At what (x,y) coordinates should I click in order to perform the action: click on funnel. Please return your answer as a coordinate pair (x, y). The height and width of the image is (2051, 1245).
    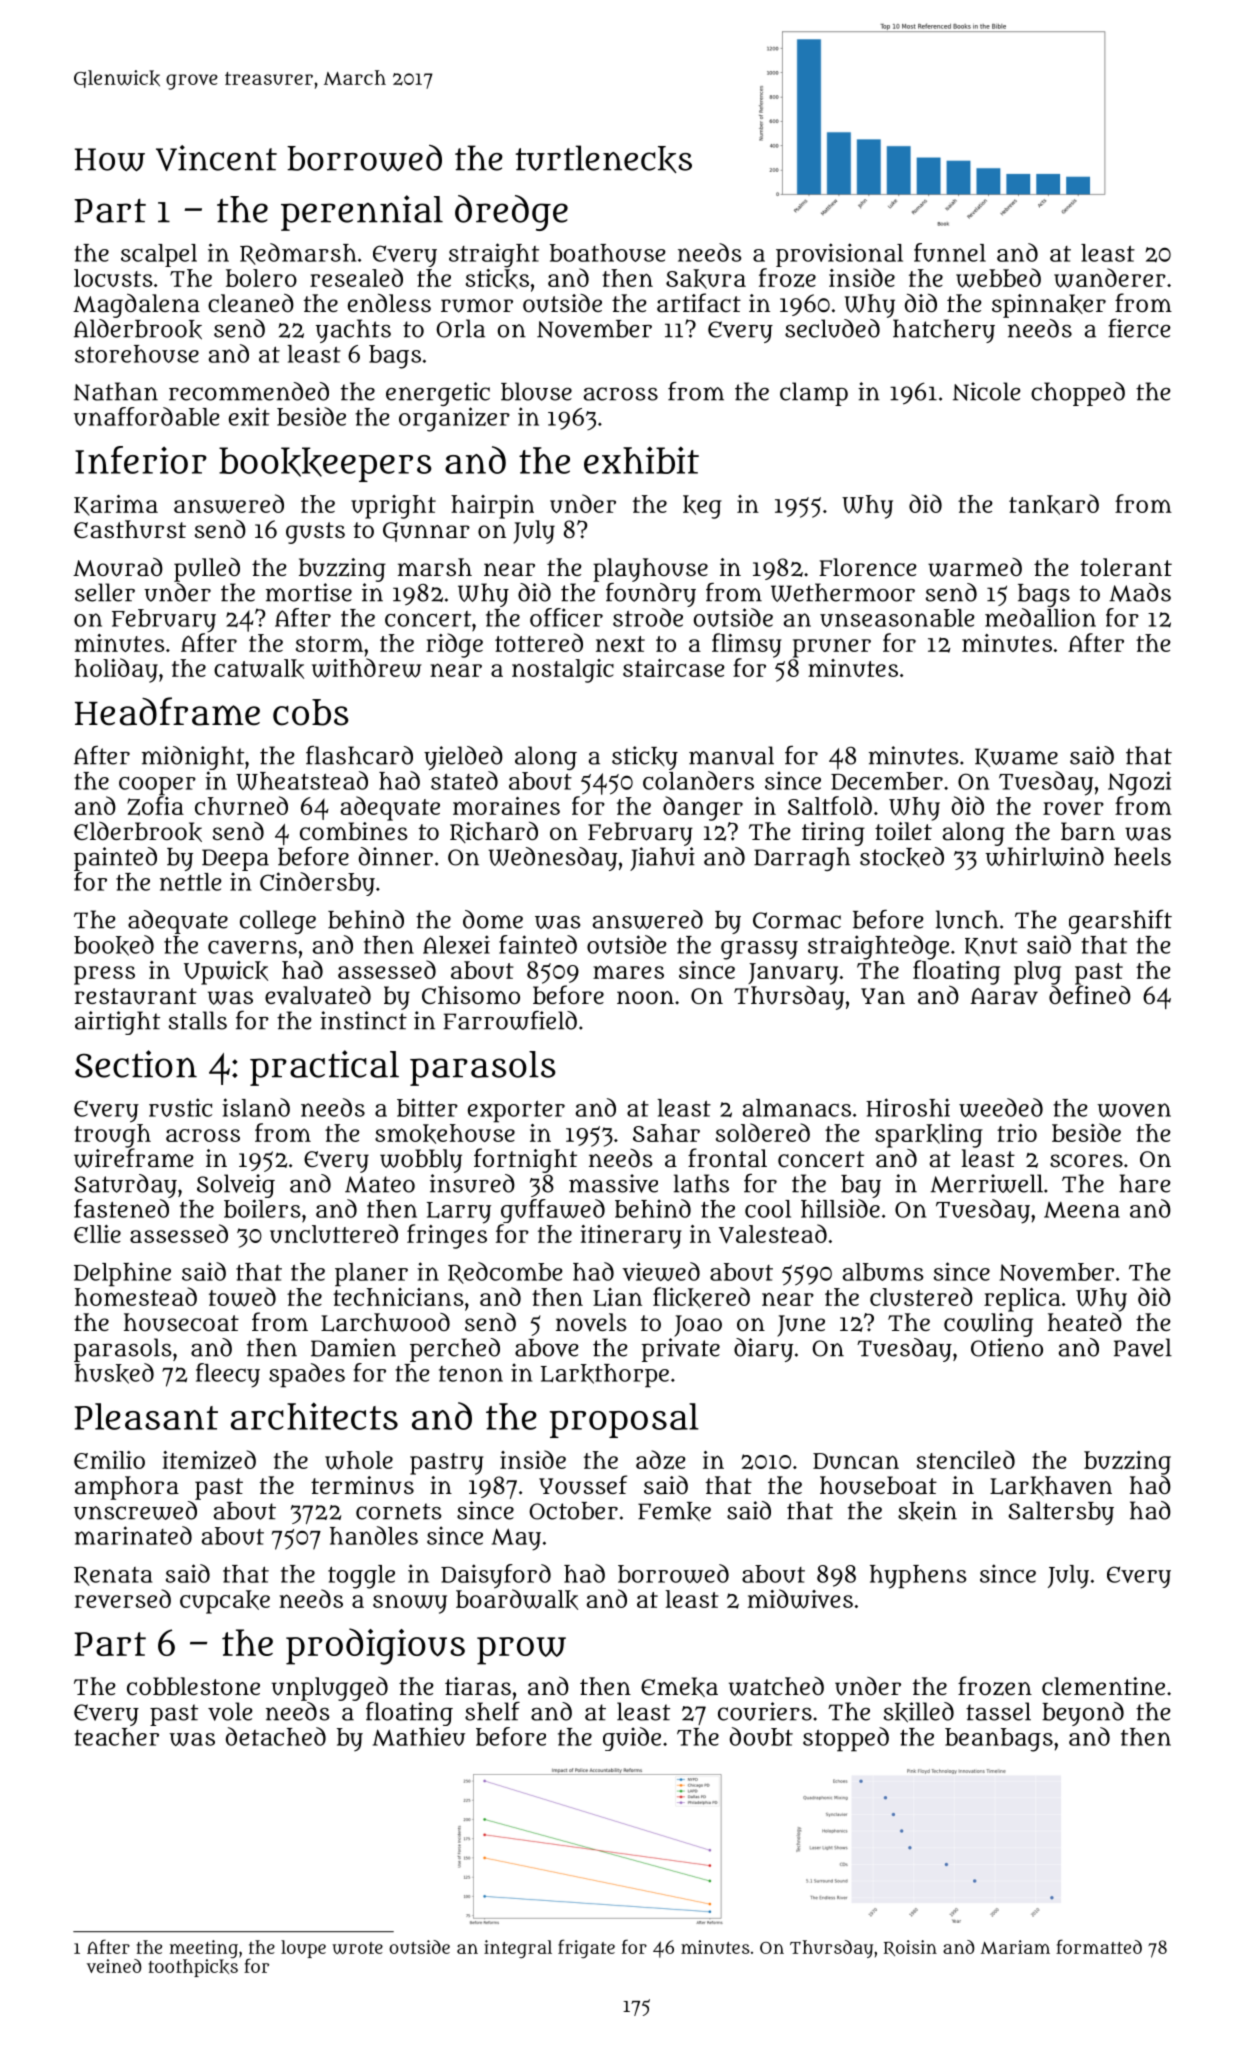
    Looking at the image, I should click on (950, 252).
